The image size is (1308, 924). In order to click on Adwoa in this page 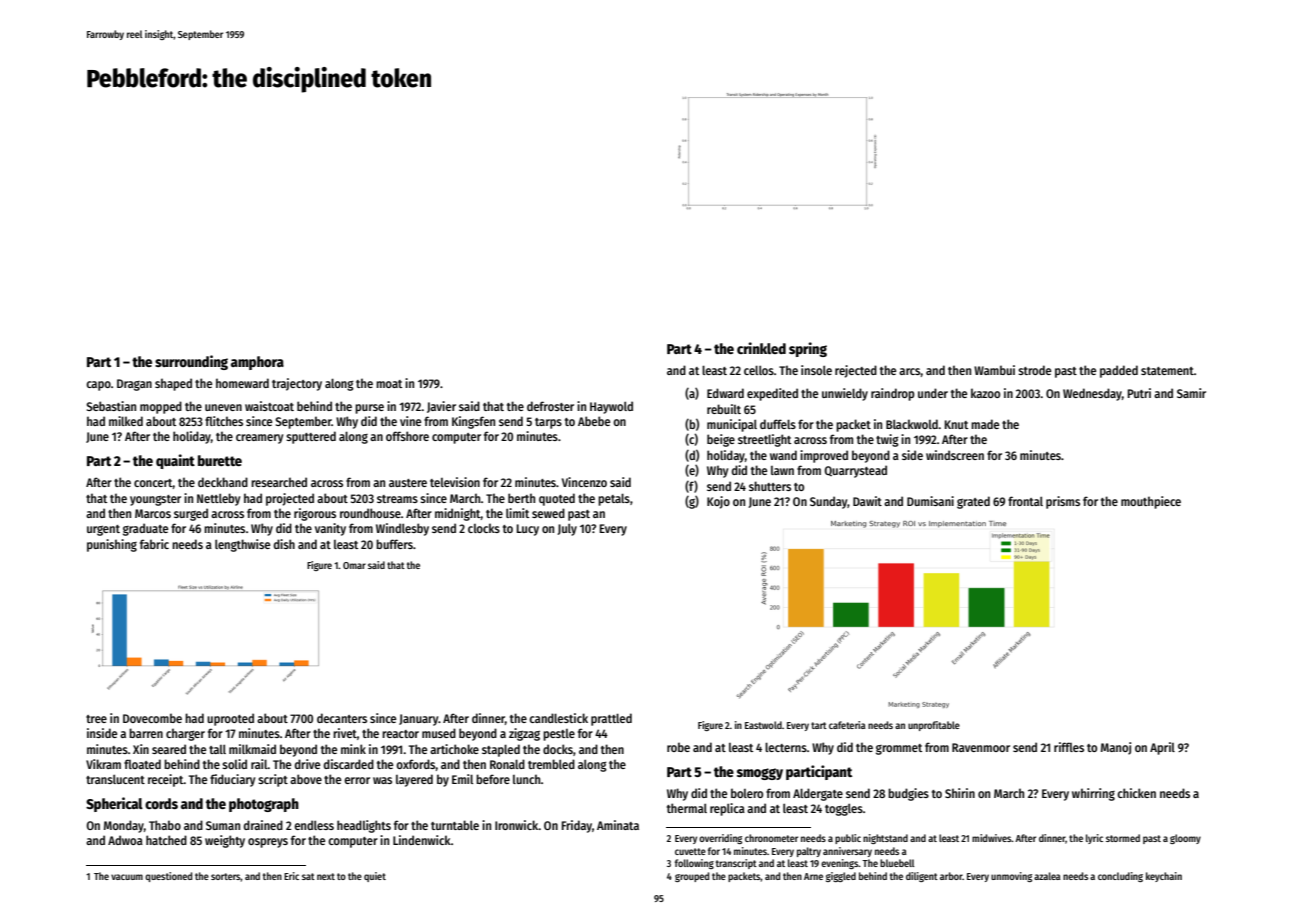, I will do `click(125, 840)`.
